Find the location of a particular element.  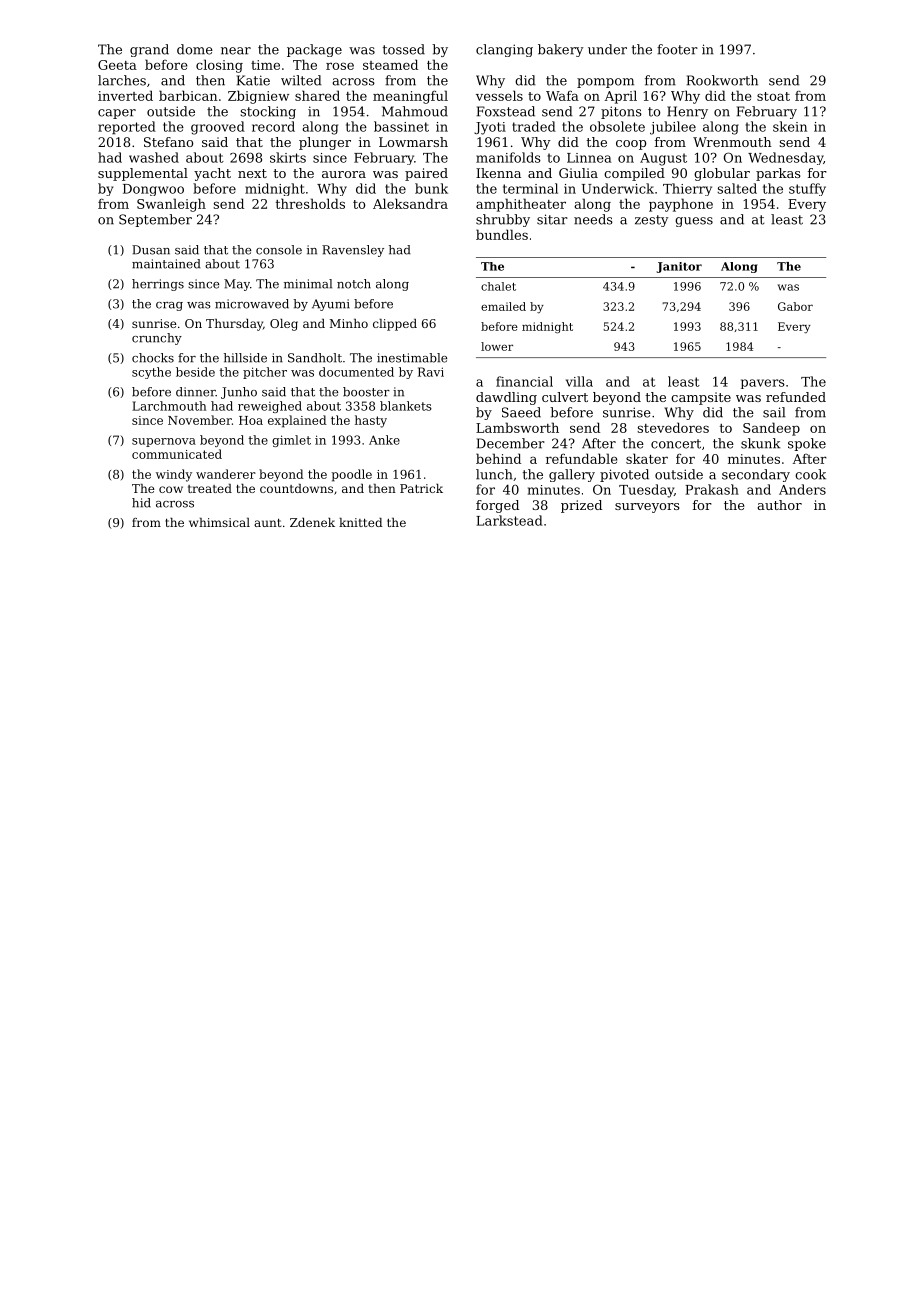

hillside is located at coordinates (245, 358).
